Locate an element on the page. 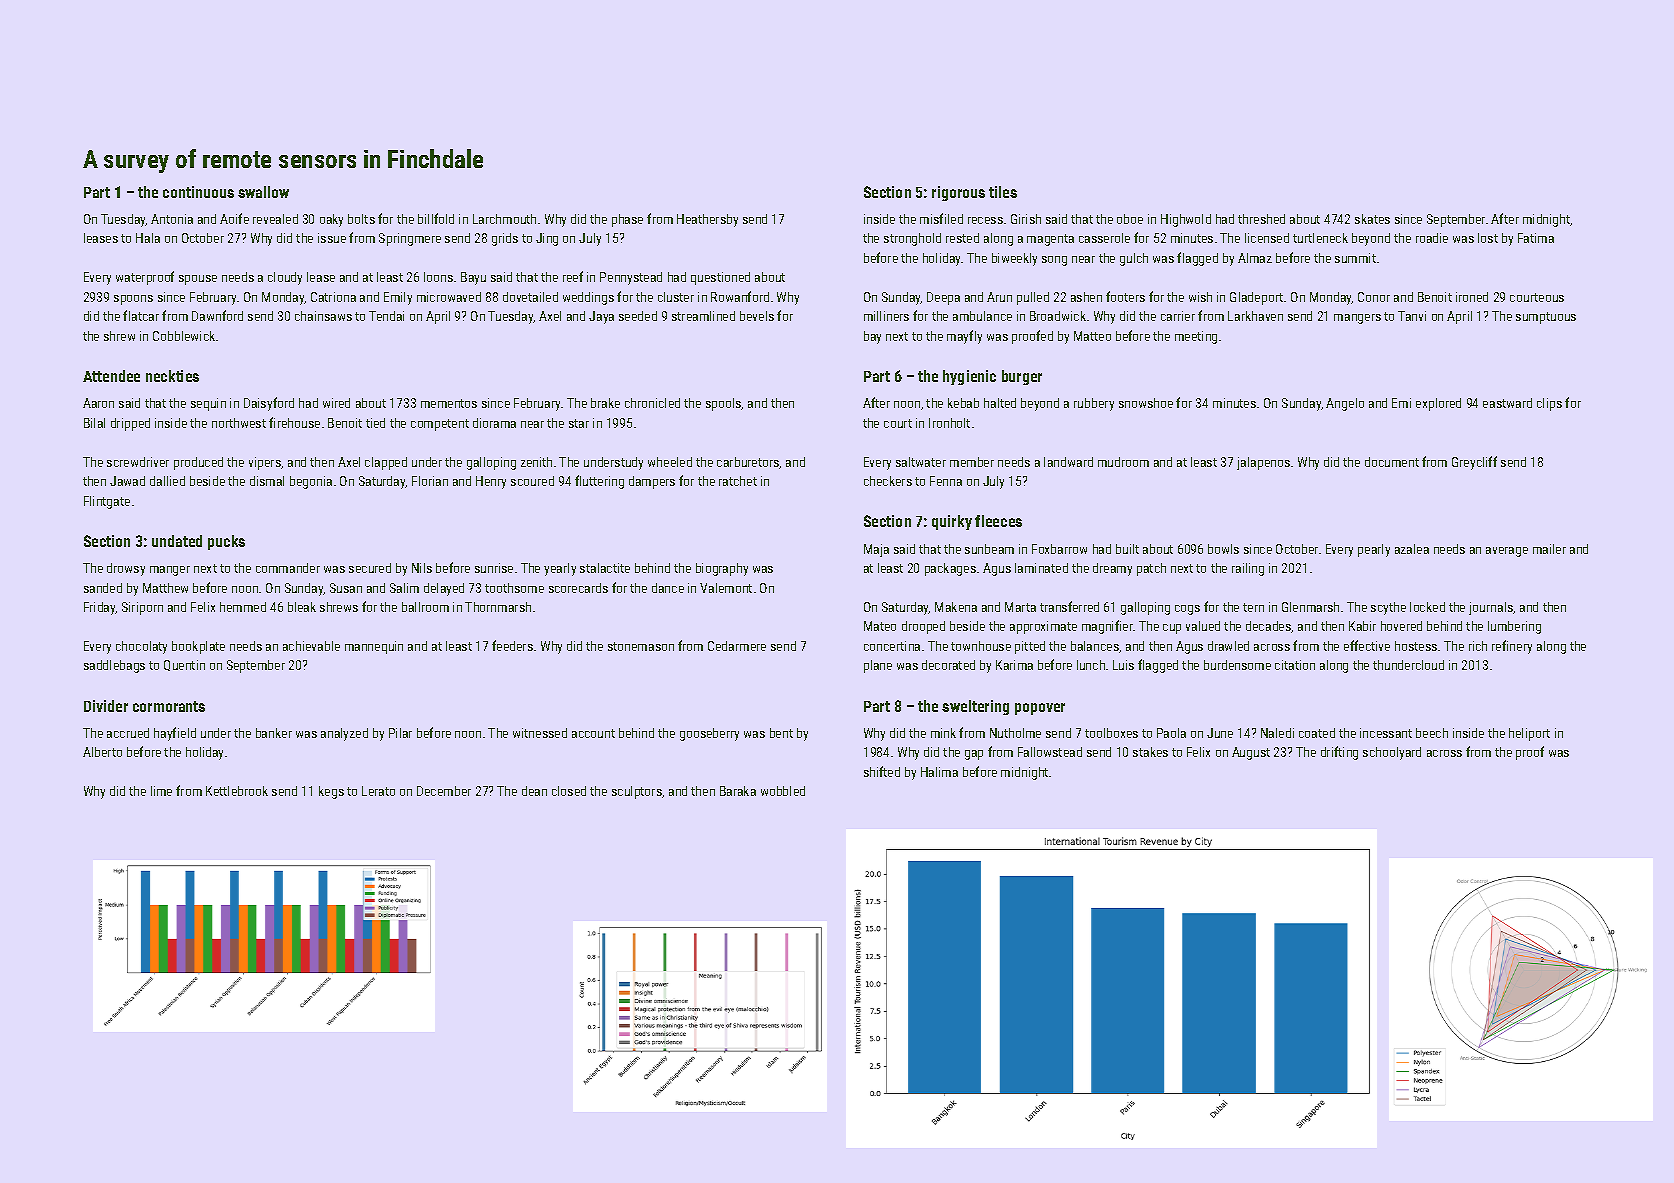  Catriona is located at coordinates (333, 297).
